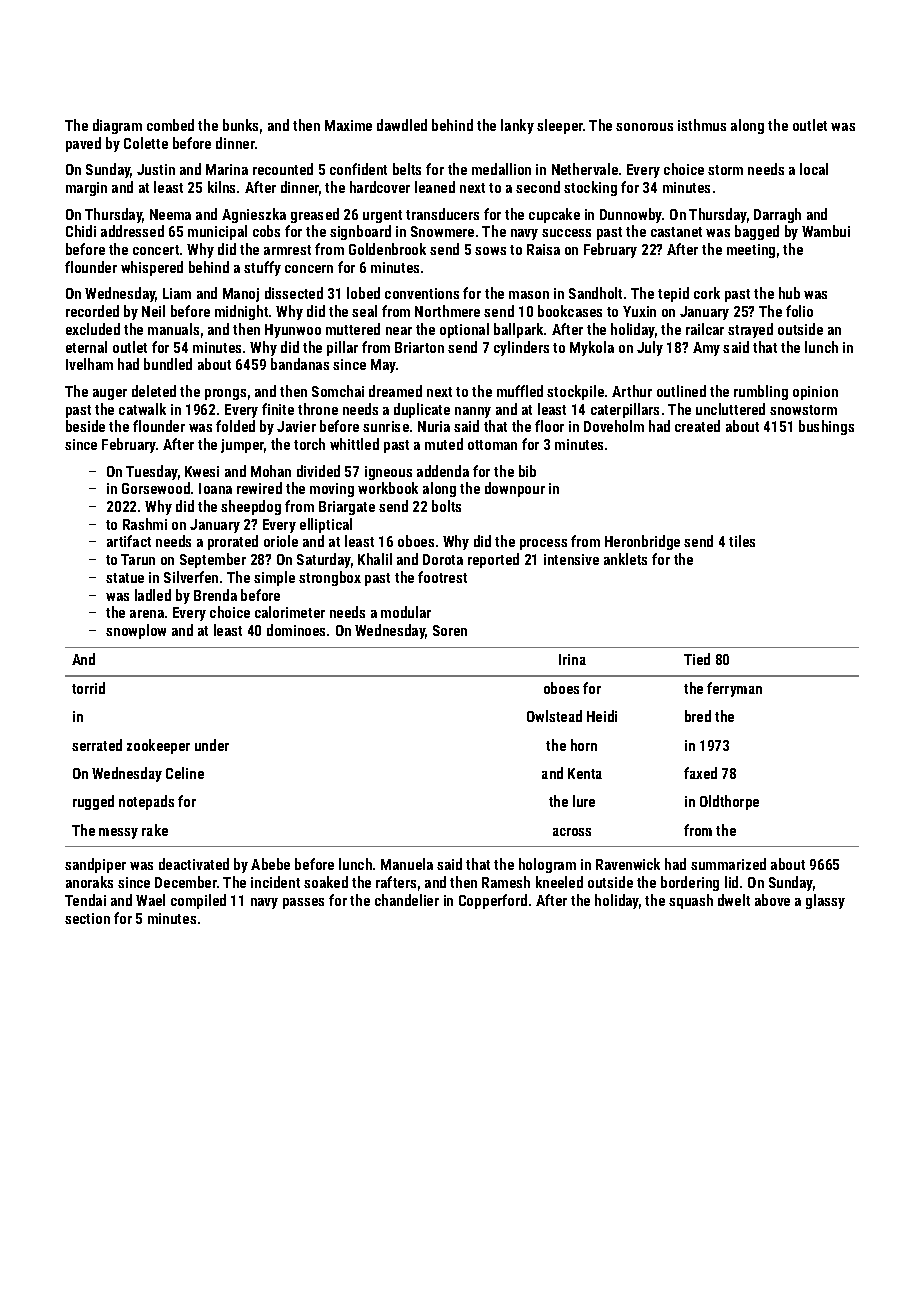  What do you see at coordinates (554, 716) in the screenshot?
I see `Owlstead` at bounding box center [554, 716].
